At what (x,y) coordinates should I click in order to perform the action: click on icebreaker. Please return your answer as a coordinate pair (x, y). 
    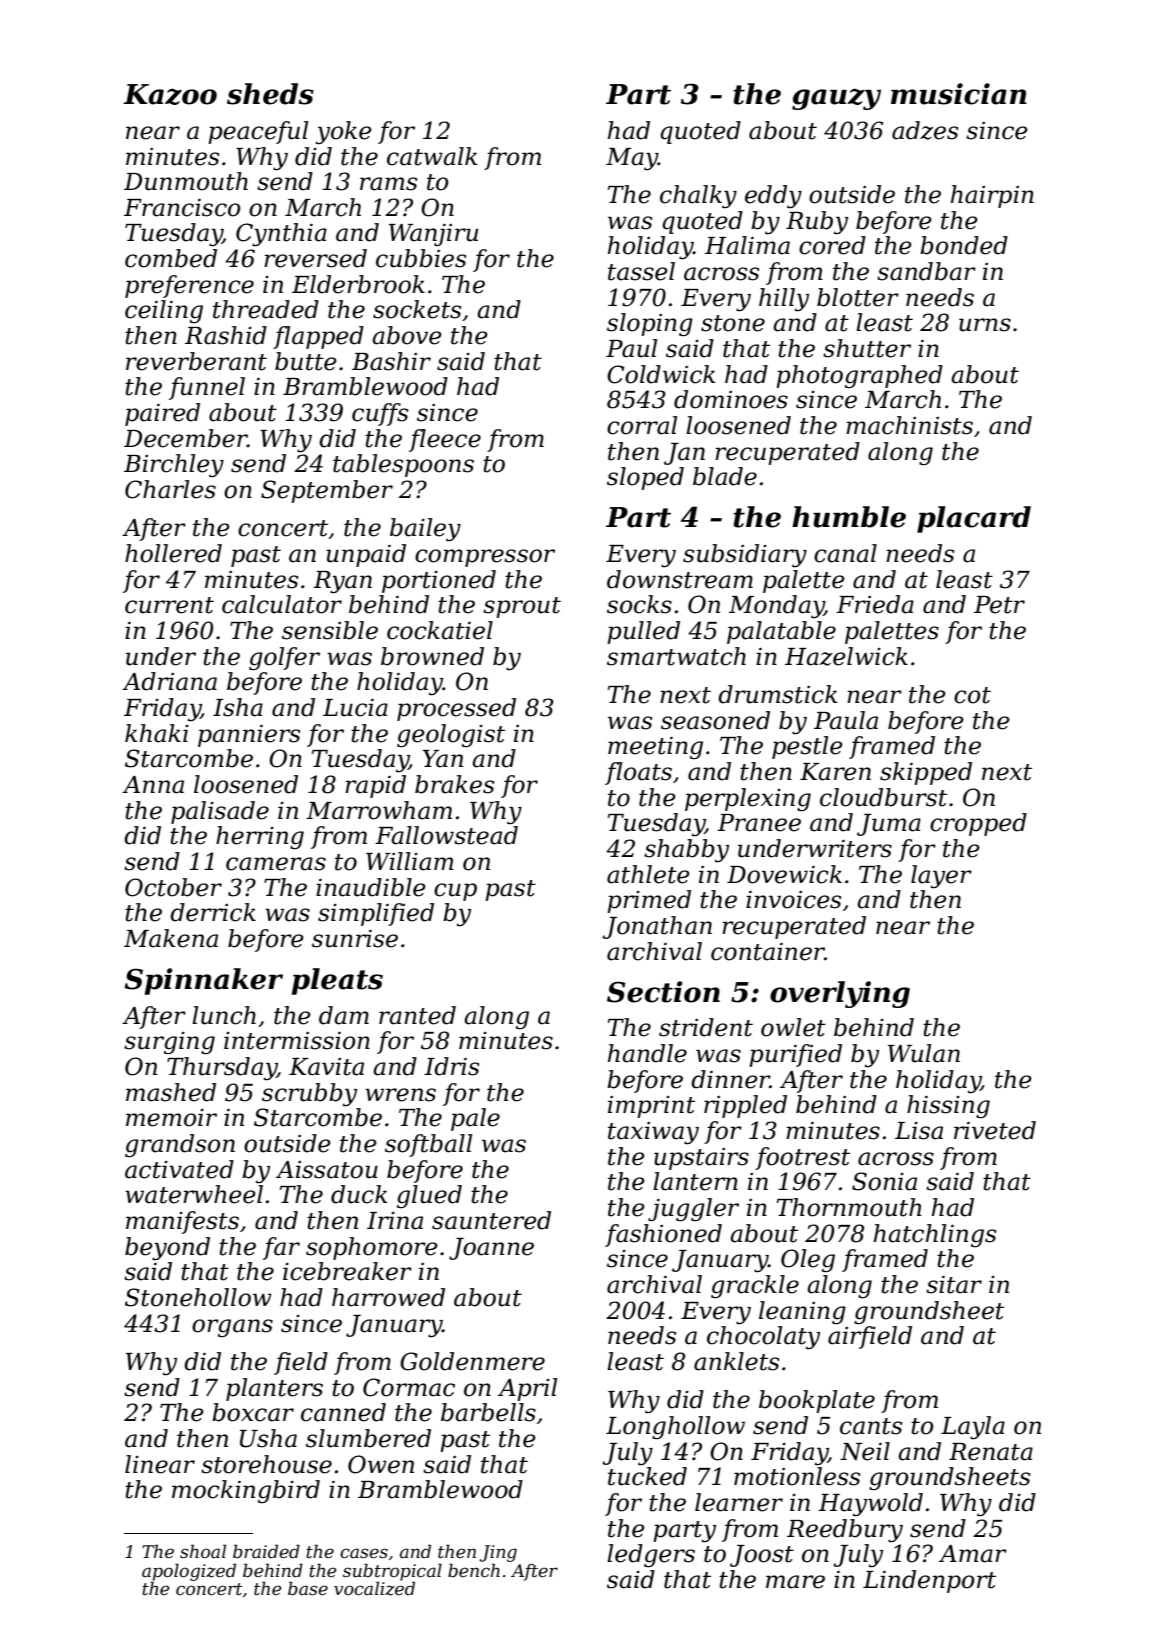
    Looking at the image, I should click on (347, 1271).
